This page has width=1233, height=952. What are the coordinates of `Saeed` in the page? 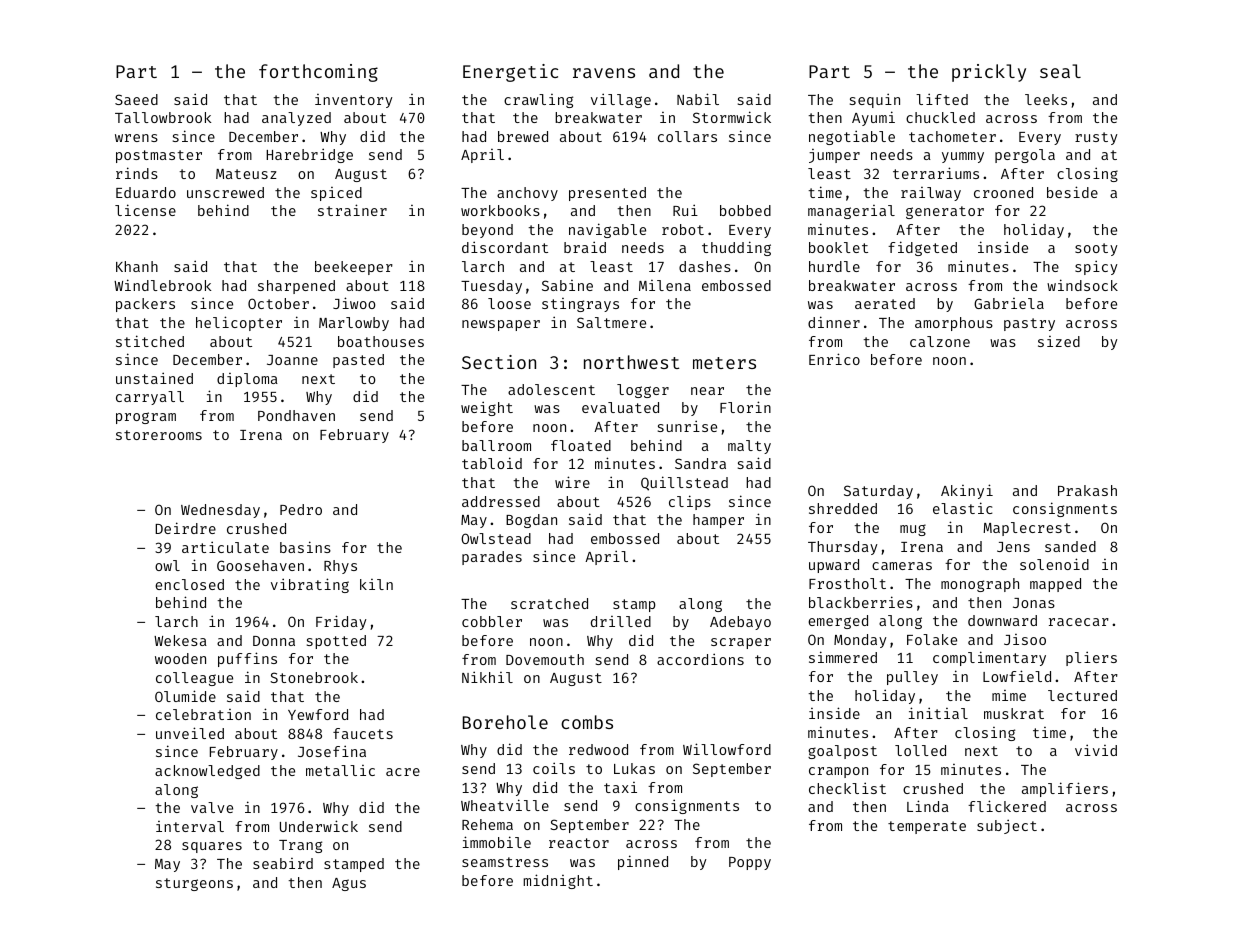 It's located at (136, 99).
